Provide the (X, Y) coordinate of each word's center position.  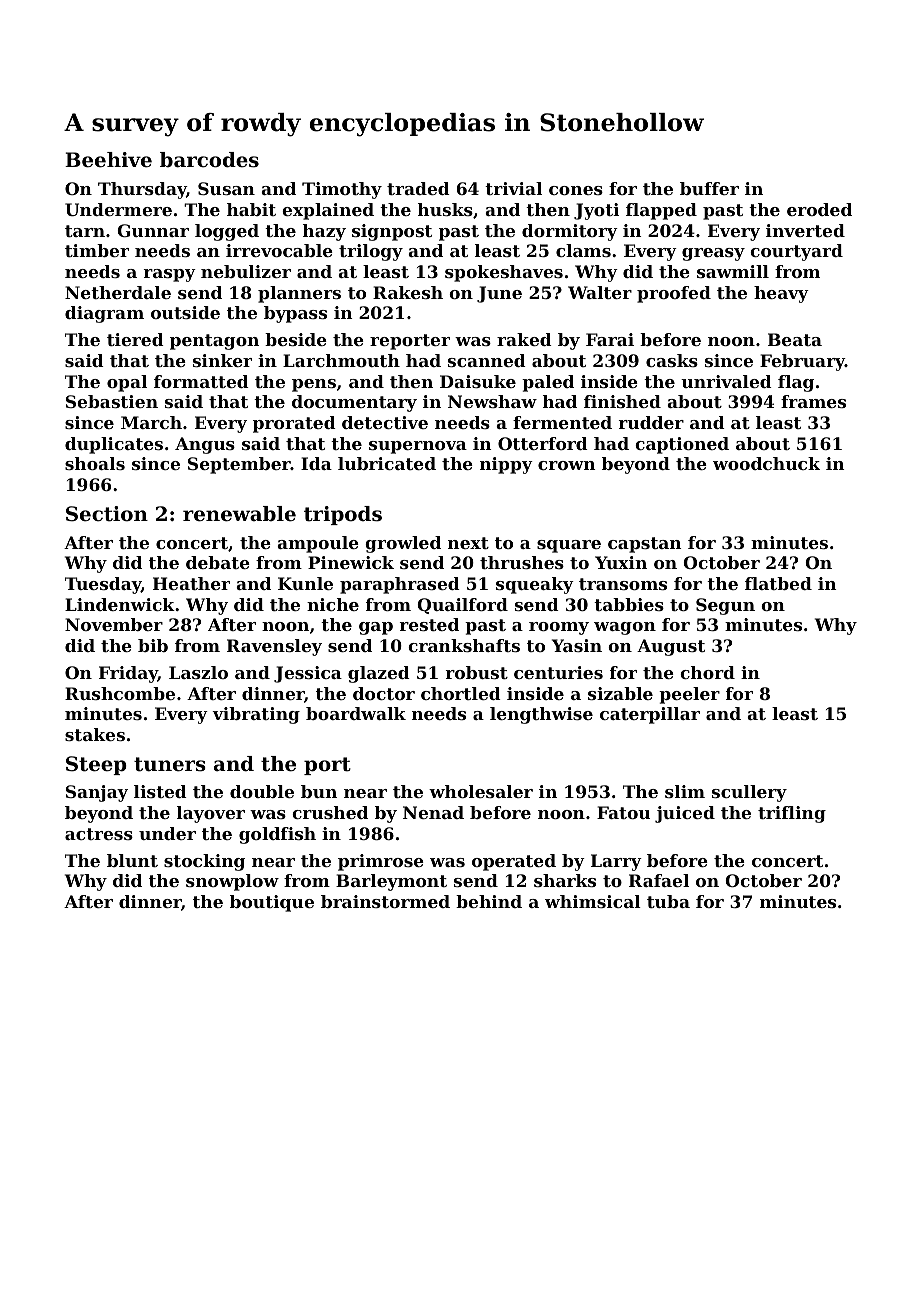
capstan (645, 545)
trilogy (371, 252)
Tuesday (103, 585)
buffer (709, 188)
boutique (272, 903)
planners (299, 294)
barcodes (209, 160)
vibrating (256, 715)
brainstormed (385, 901)
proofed (674, 294)
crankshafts (464, 645)
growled (403, 544)
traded (418, 188)
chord (707, 672)
